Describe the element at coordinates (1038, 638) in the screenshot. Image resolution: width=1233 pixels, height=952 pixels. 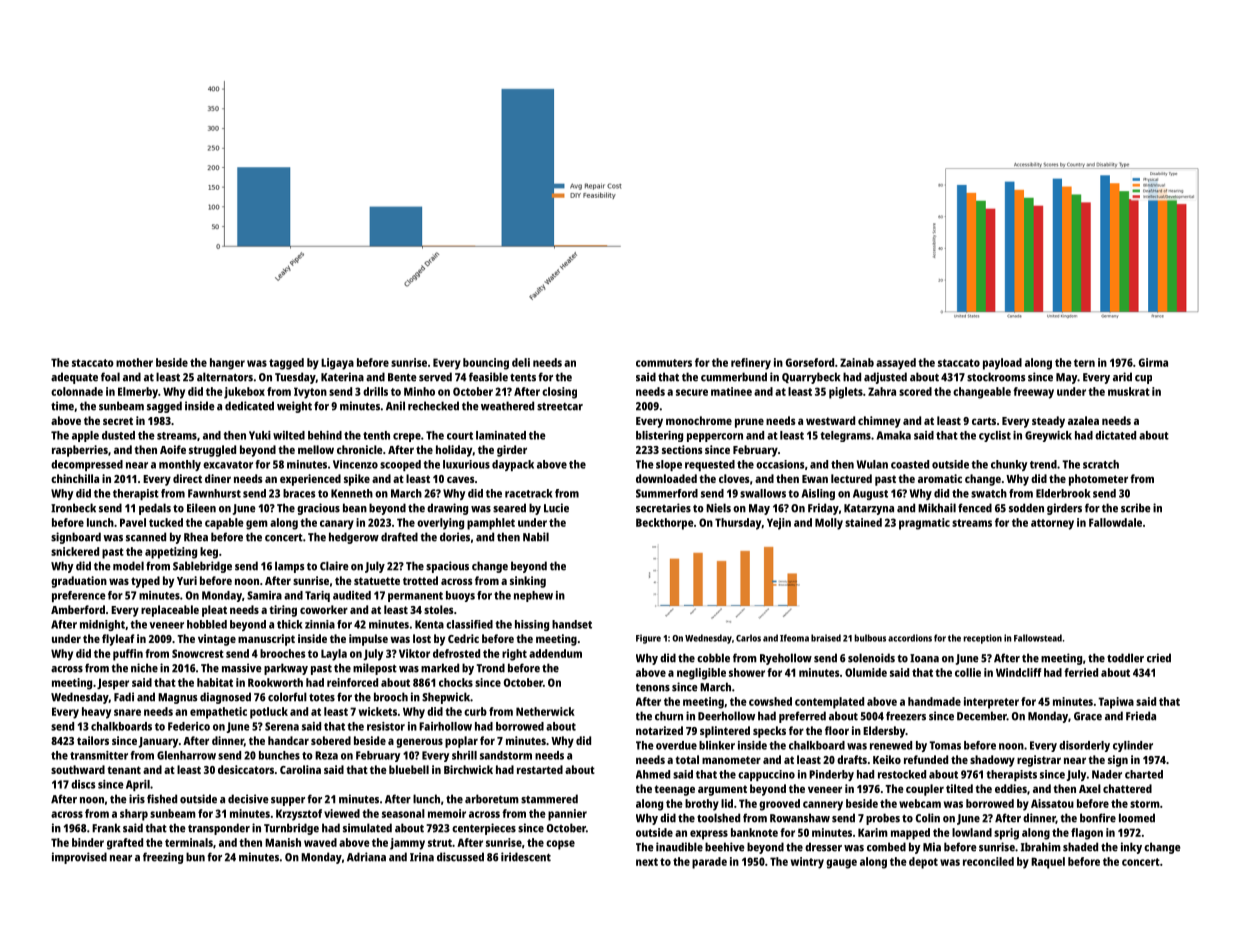
I see `Fallowstead` at that location.
